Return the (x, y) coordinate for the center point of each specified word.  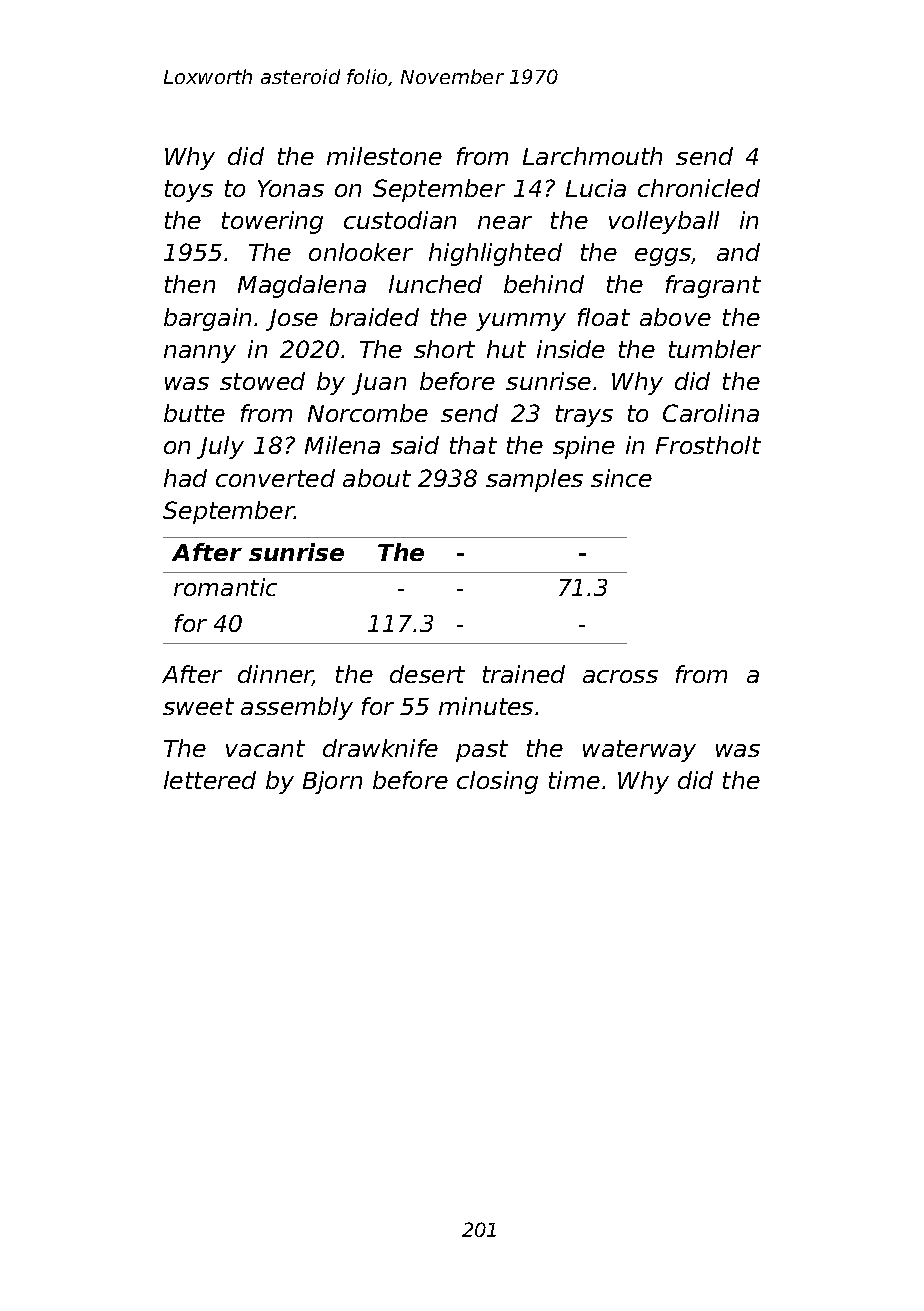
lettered (210, 780)
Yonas (291, 188)
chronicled (699, 188)
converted (275, 478)
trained (524, 674)
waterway (639, 751)
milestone (384, 156)
